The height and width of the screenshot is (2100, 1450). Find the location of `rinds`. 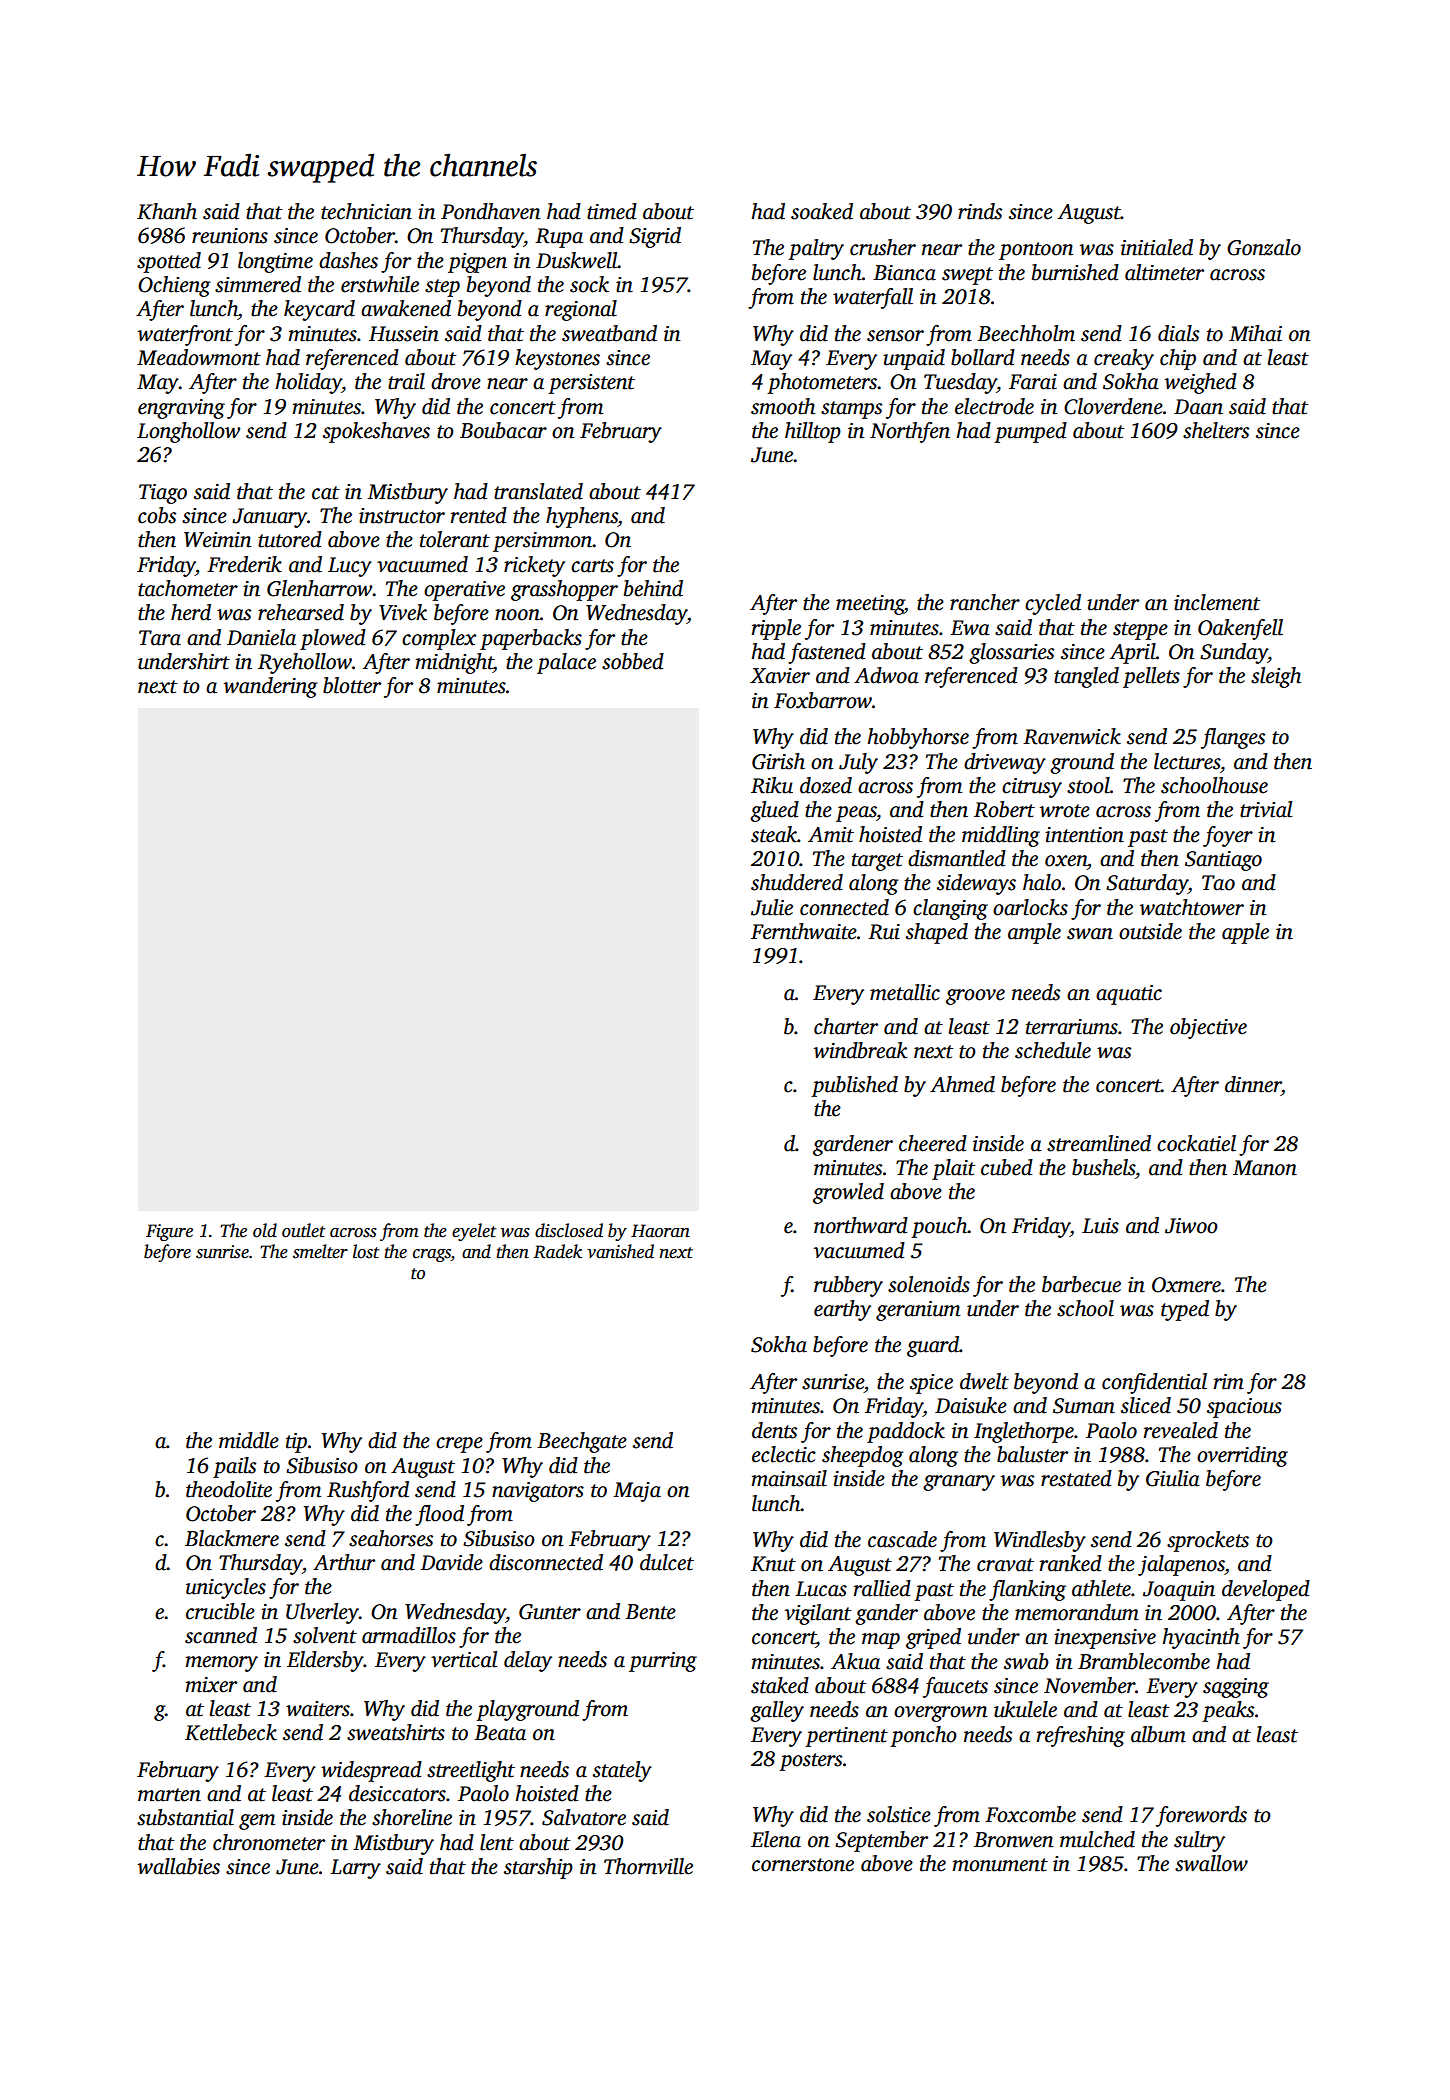

rinds is located at coordinates (980, 211).
